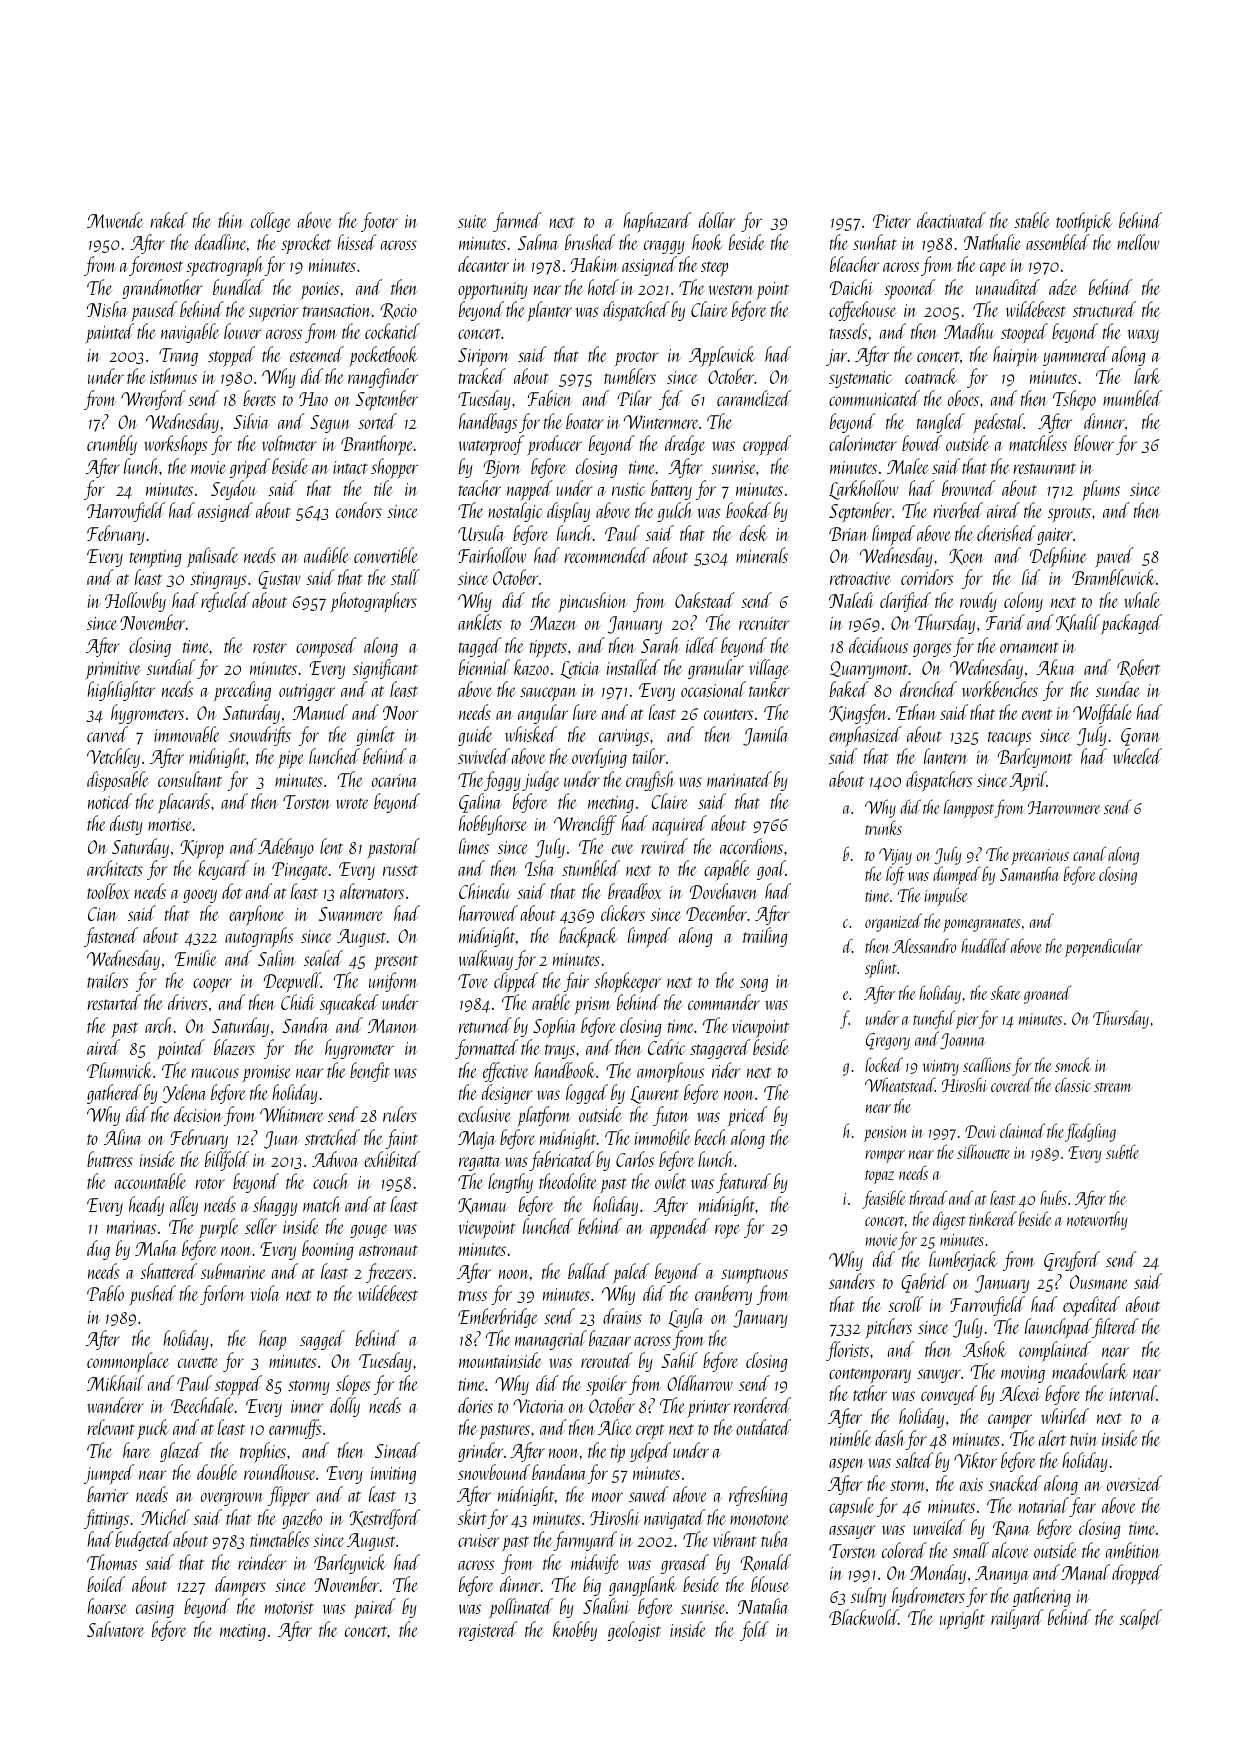 The width and height of the document is (1247, 1764). I want to click on blazers, so click(234, 1047).
